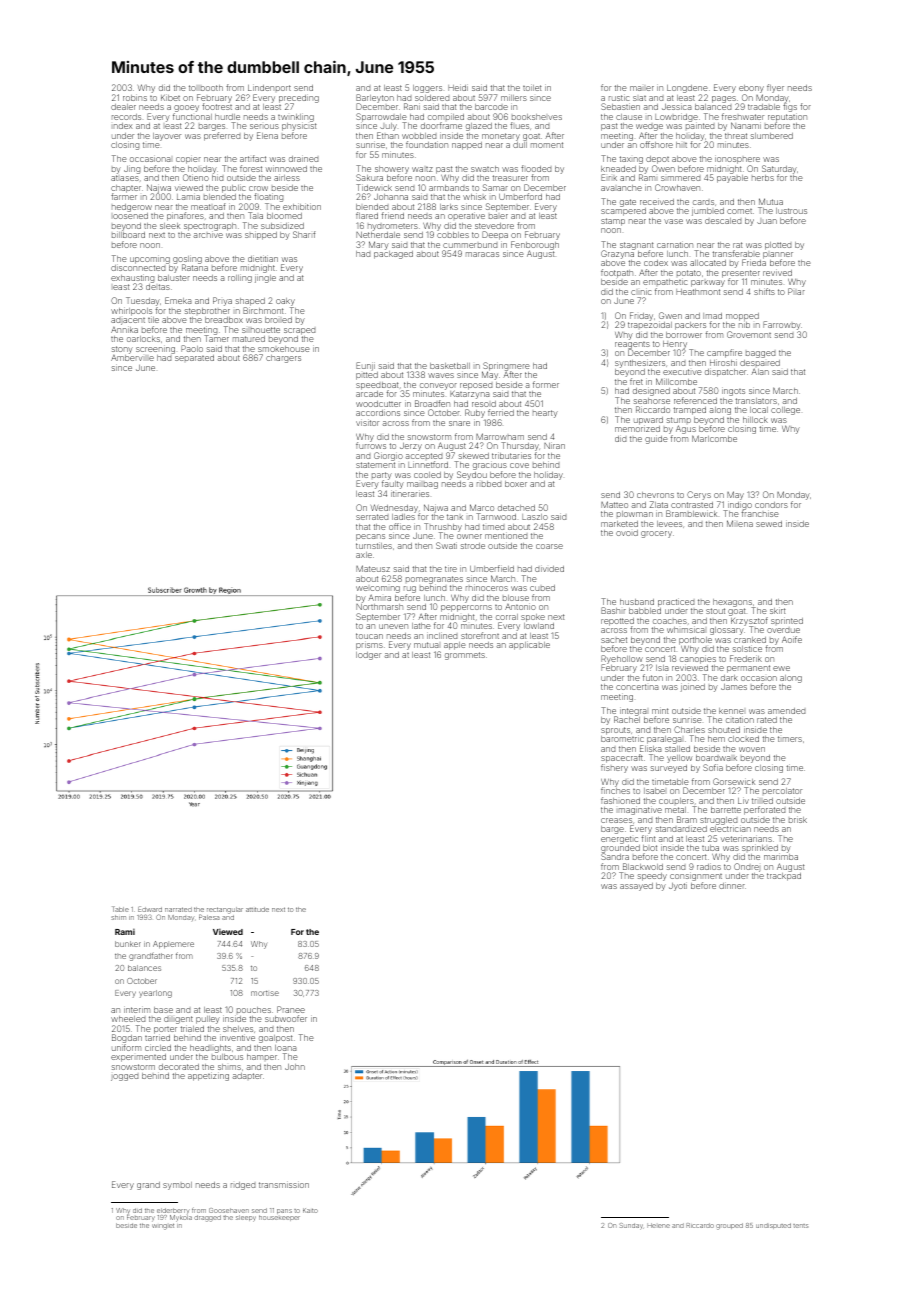 This screenshot has width=924, height=1308. What do you see at coordinates (656, 144) in the screenshot?
I see `offshore` at bounding box center [656, 144].
